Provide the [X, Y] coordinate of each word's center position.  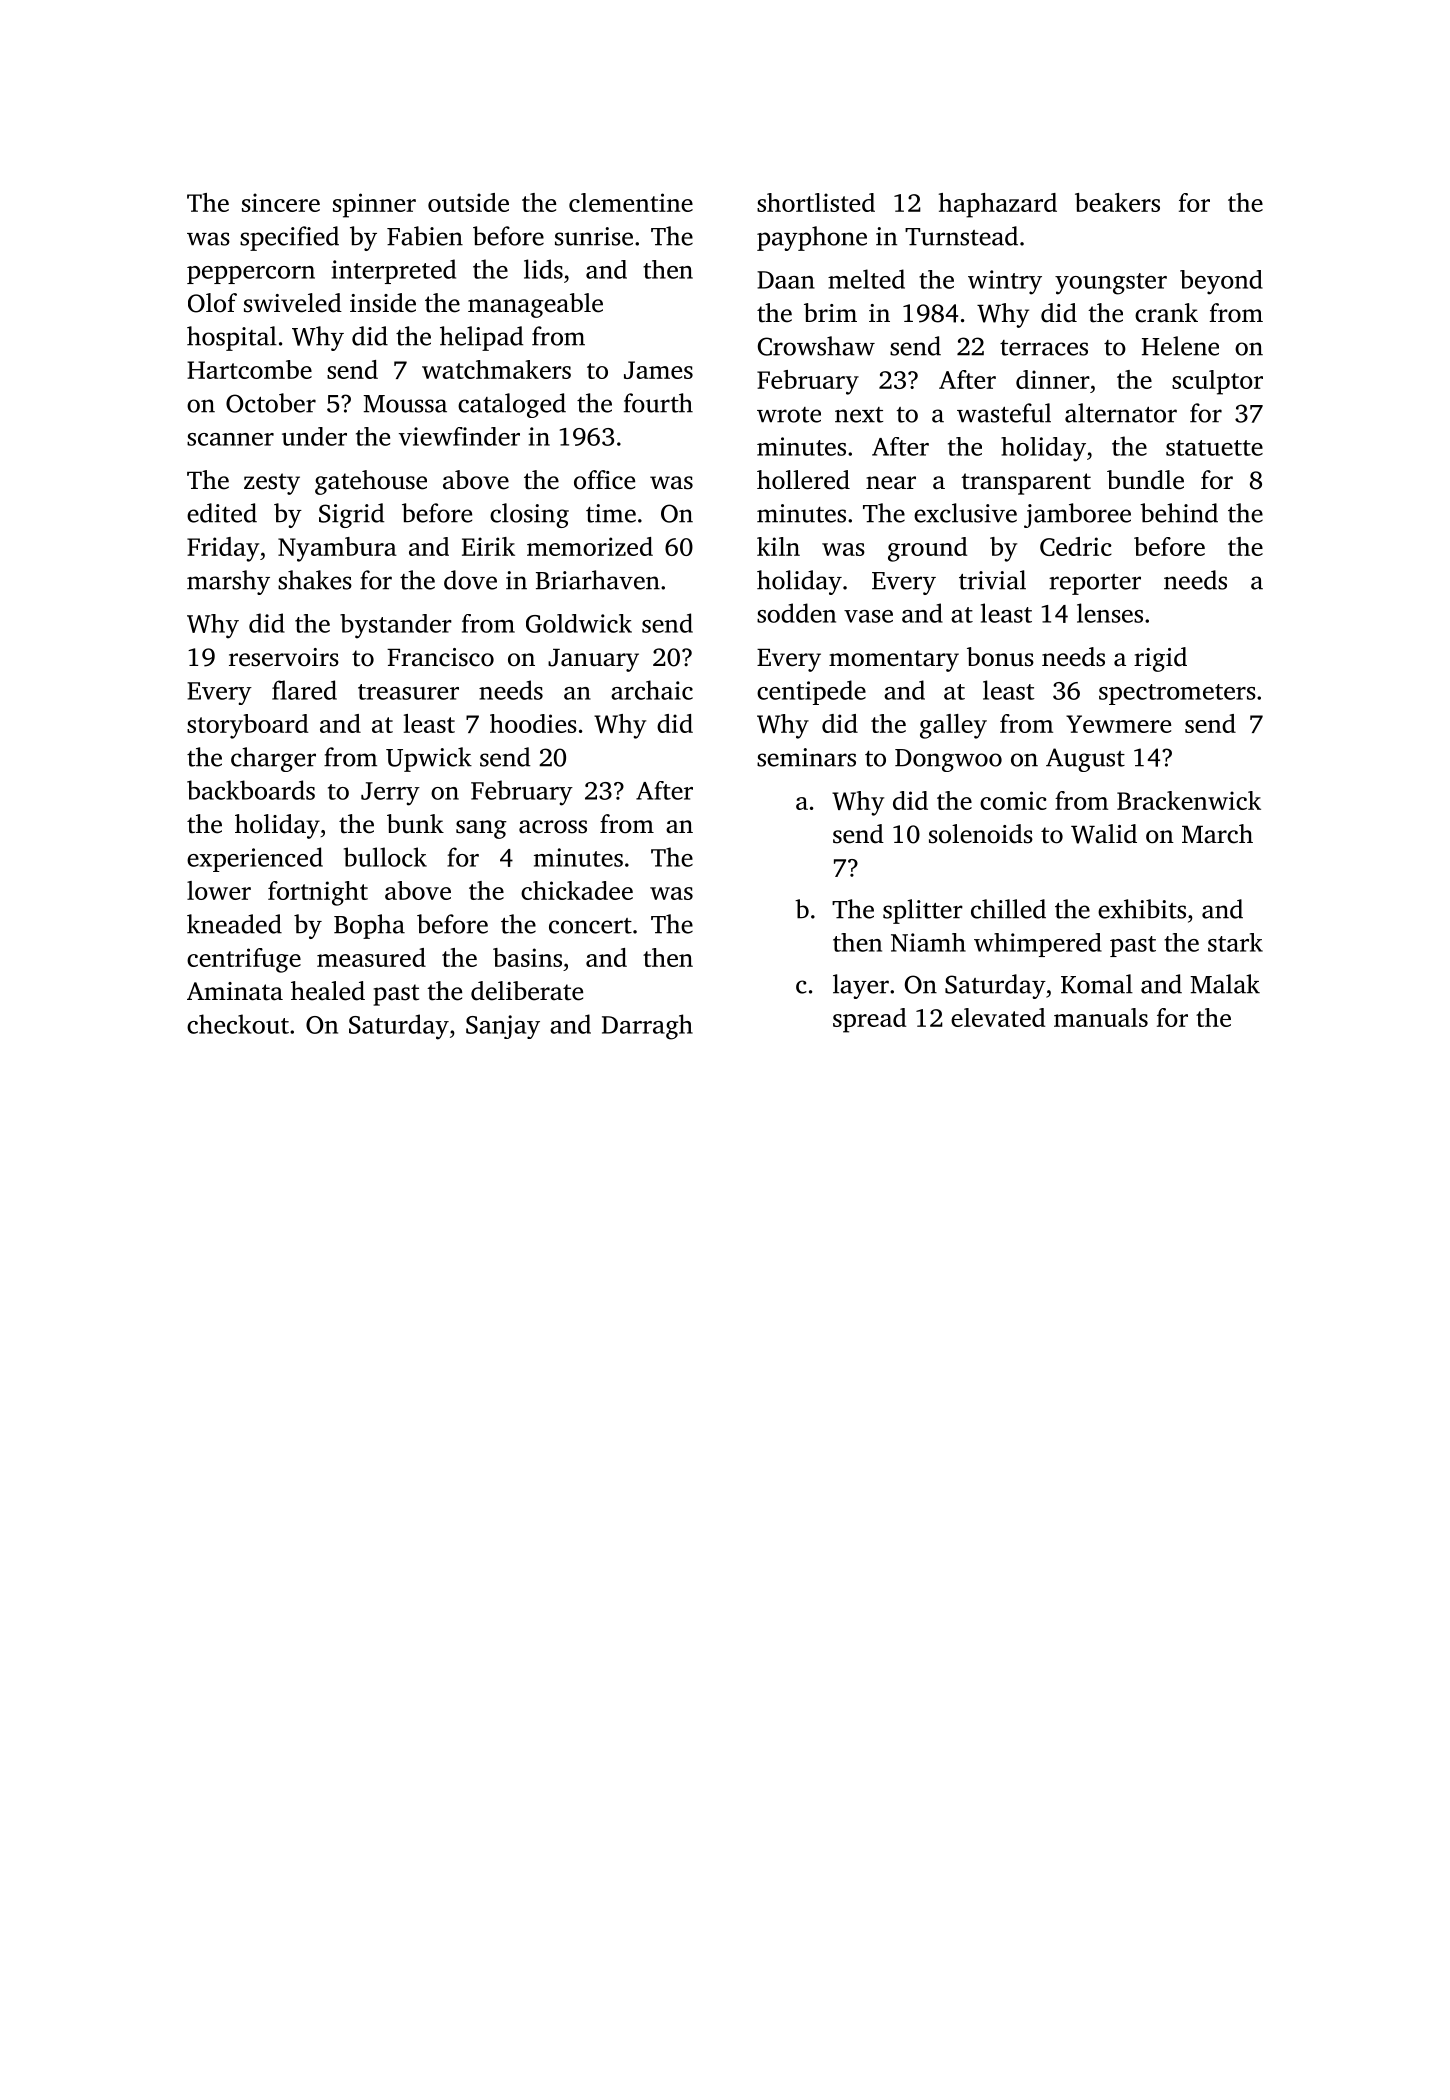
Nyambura [337, 549]
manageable [535, 305]
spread [869, 1020]
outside [468, 202]
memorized [590, 546]
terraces [1044, 348]
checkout [238, 1024]
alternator [1121, 413]
